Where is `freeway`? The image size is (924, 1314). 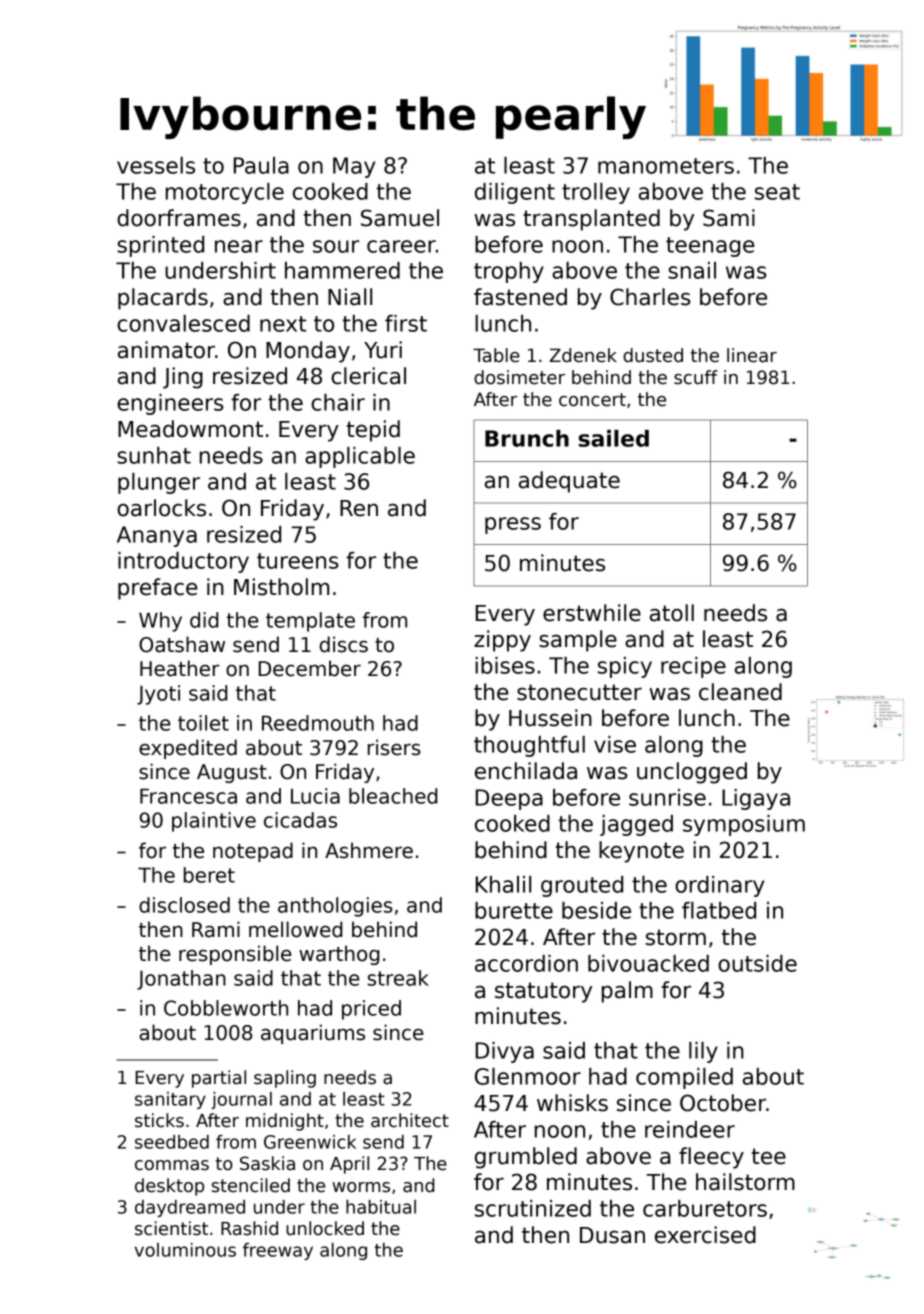
freeway is located at coordinates (278, 1251).
